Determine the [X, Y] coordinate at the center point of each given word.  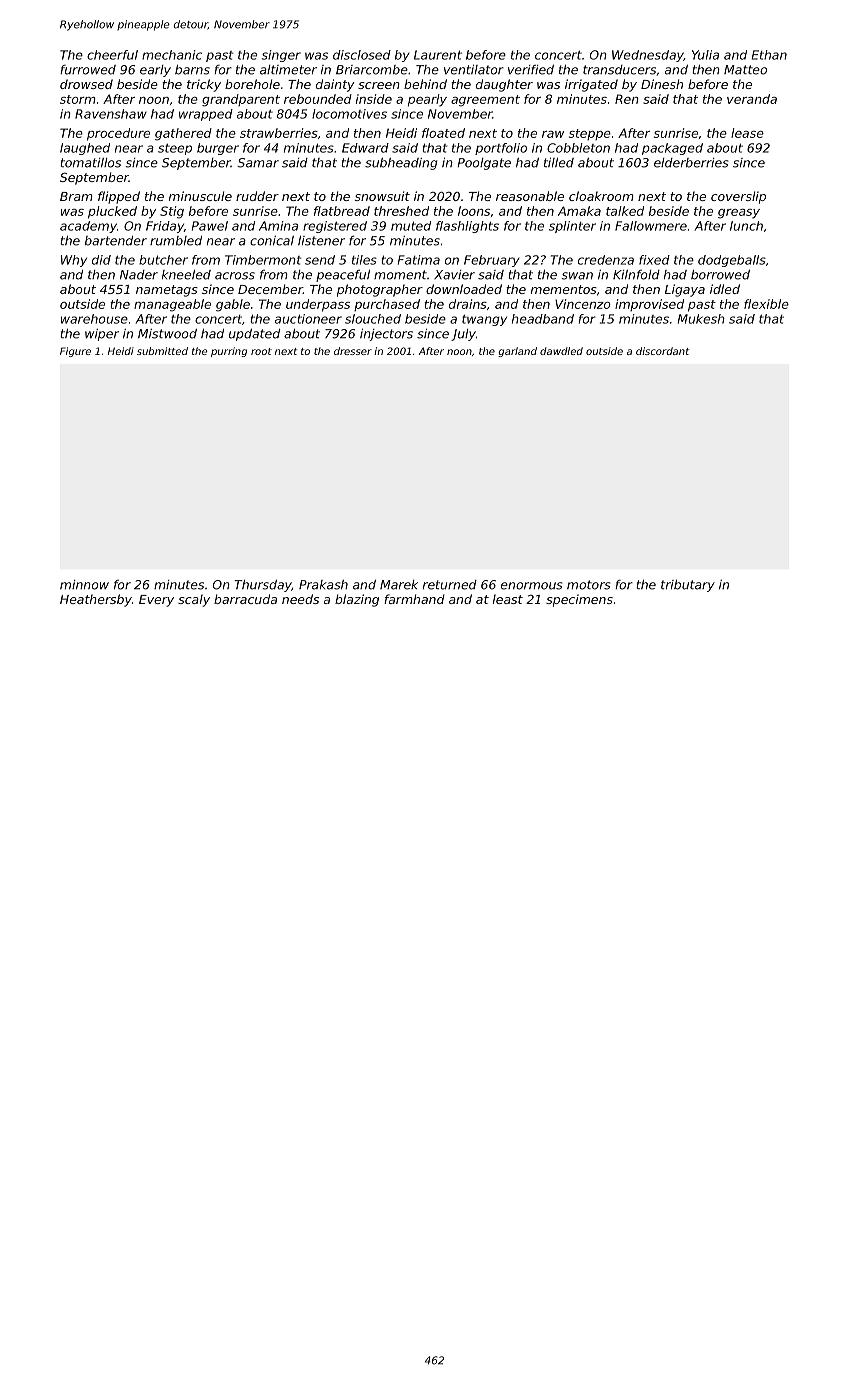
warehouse [94, 319]
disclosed [362, 55]
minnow [84, 585]
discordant [663, 351]
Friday [165, 227]
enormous [531, 586]
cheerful [112, 55]
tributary [688, 586]
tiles [364, 260]
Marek [399, 585]
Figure [75, 352]
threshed [401, 211]
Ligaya [685, 290]
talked [625, 211]
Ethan [769, 55]
